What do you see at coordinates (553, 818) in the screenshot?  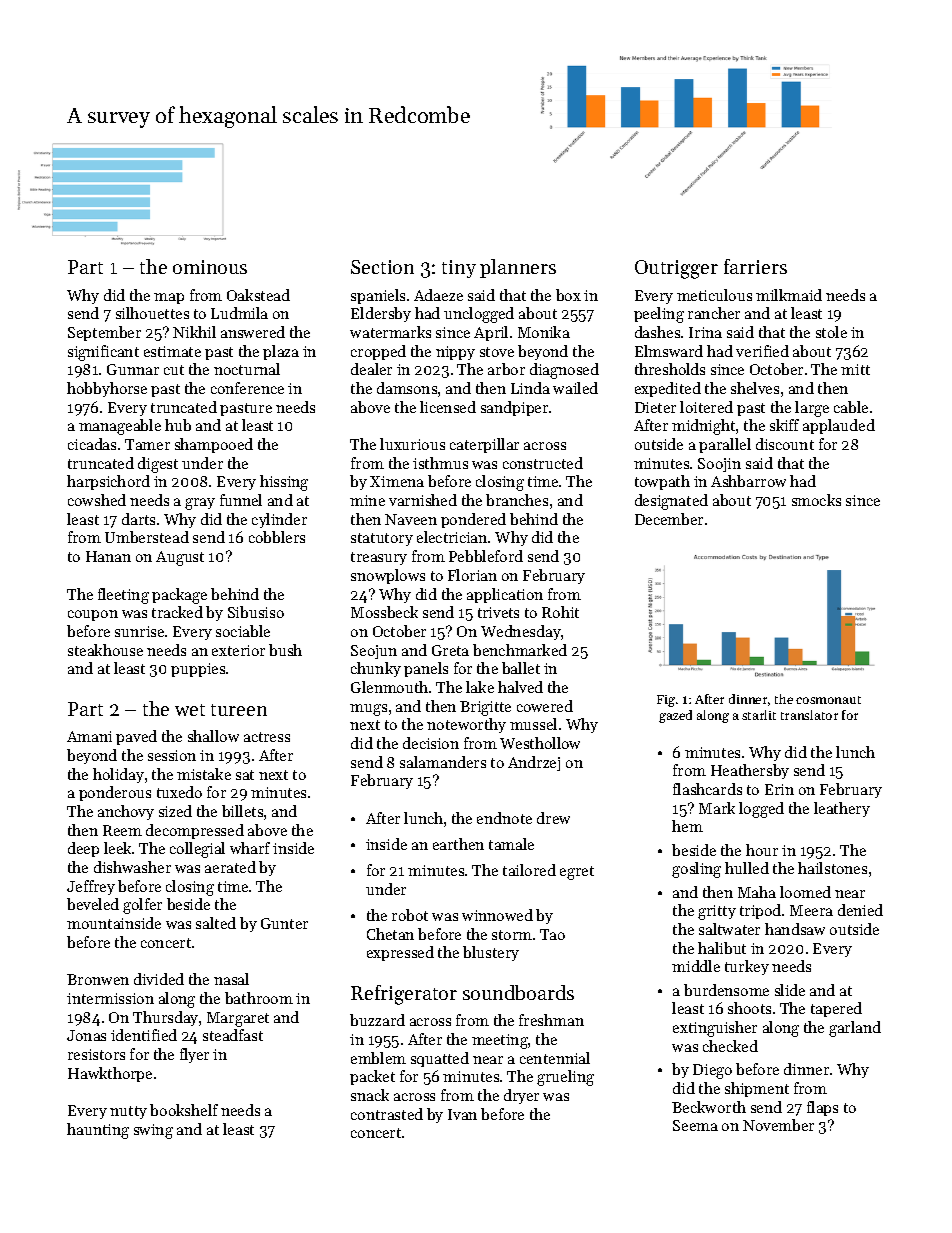 I see `drew` at bounding box center [553, 818].
